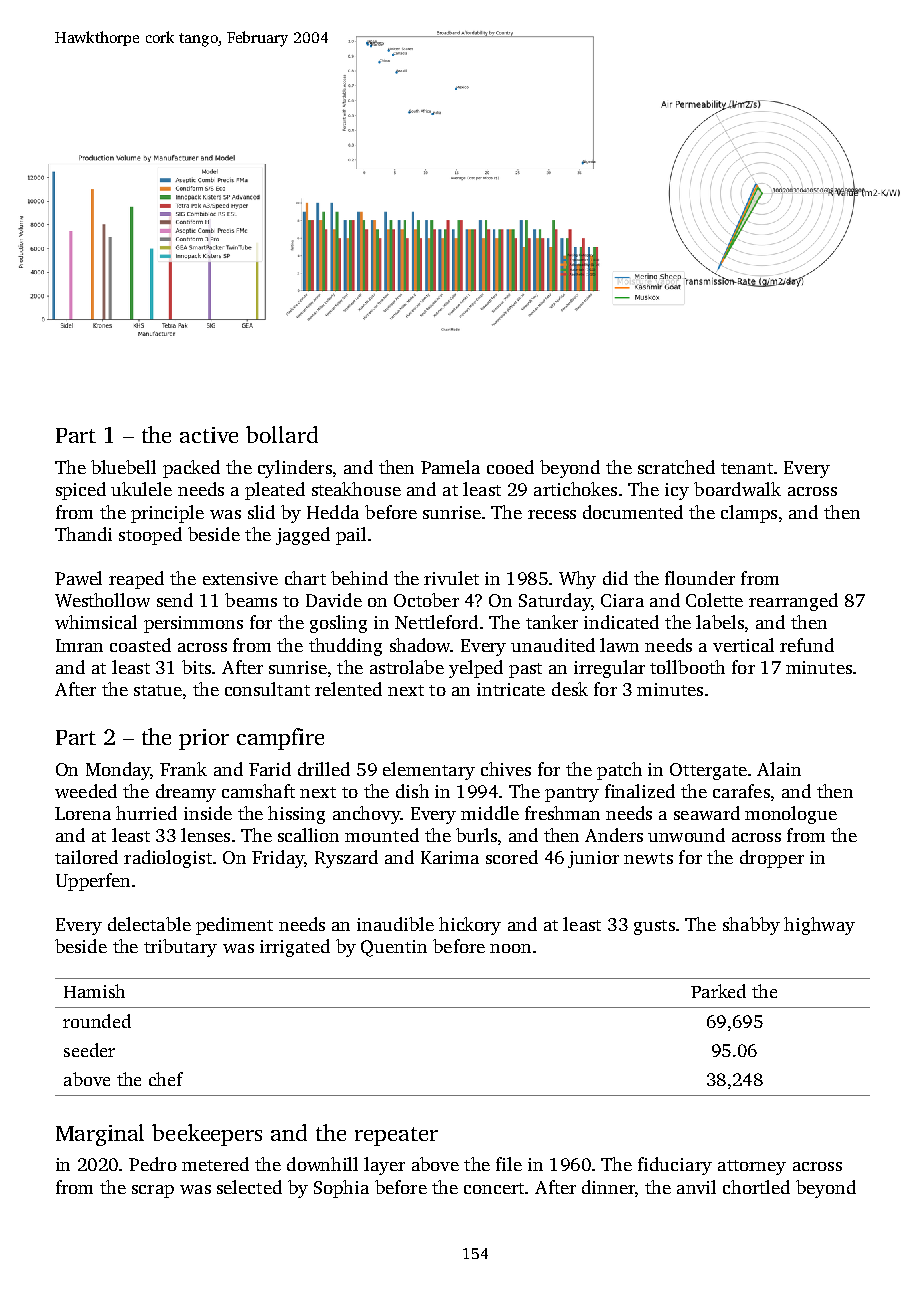  What do you see at coordinates (153, 1191) in the page?
I see `scrap` at bounding box center [153, 1191].
